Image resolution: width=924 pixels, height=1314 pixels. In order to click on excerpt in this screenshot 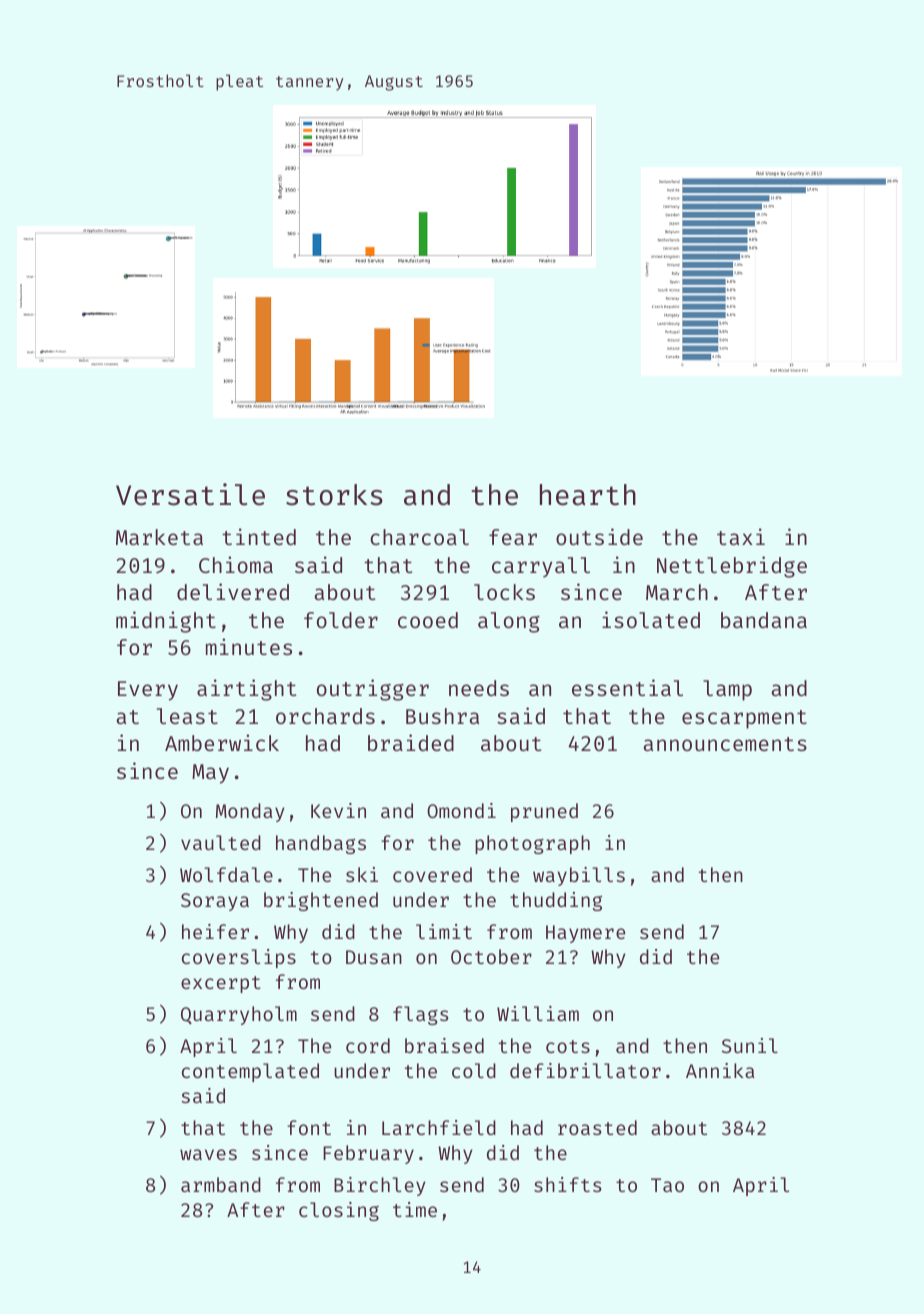, I will do `click(221, 984)`.
